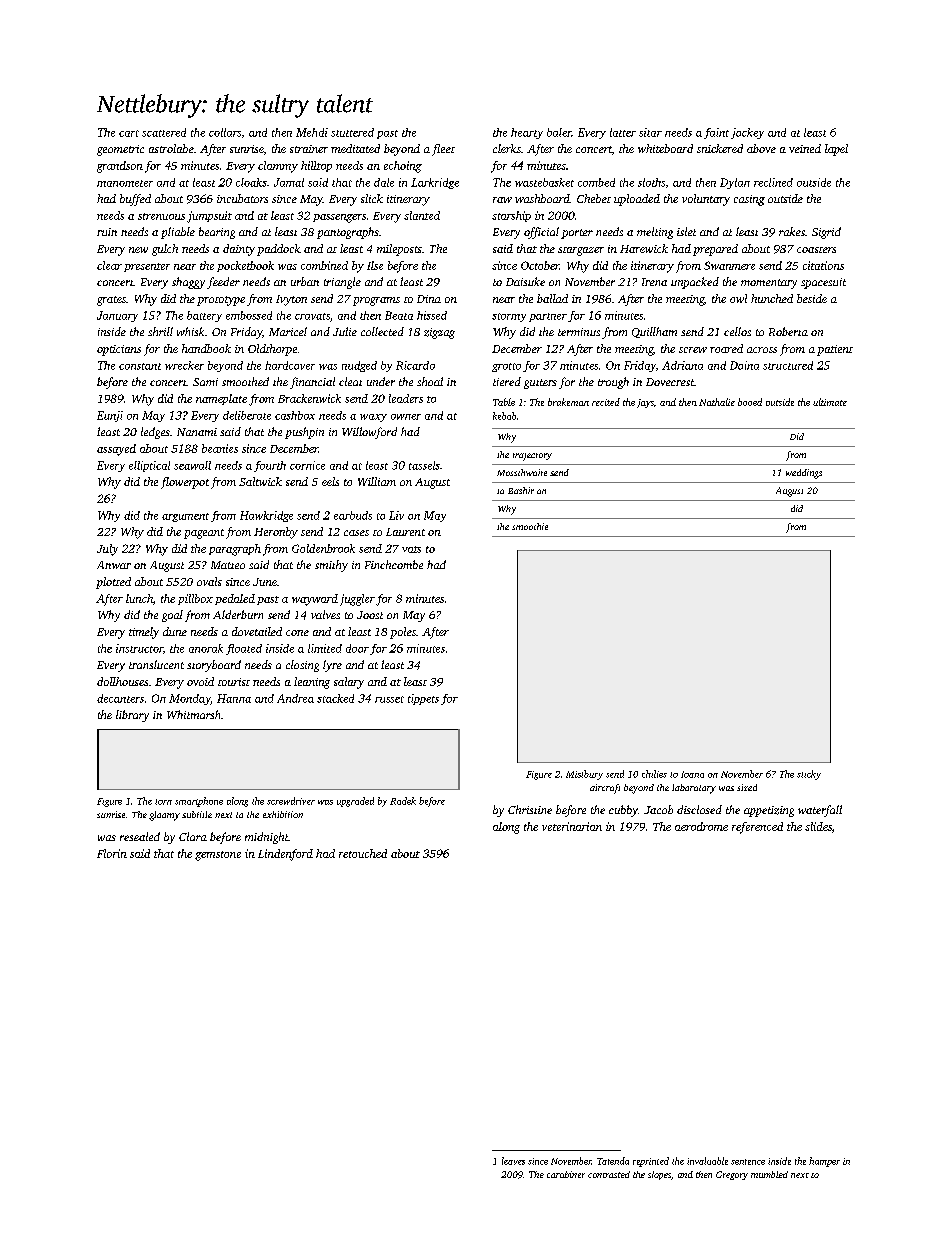 The width and height of the page is (952, 1233). I want to click on leaves, so click(513, 1161).
